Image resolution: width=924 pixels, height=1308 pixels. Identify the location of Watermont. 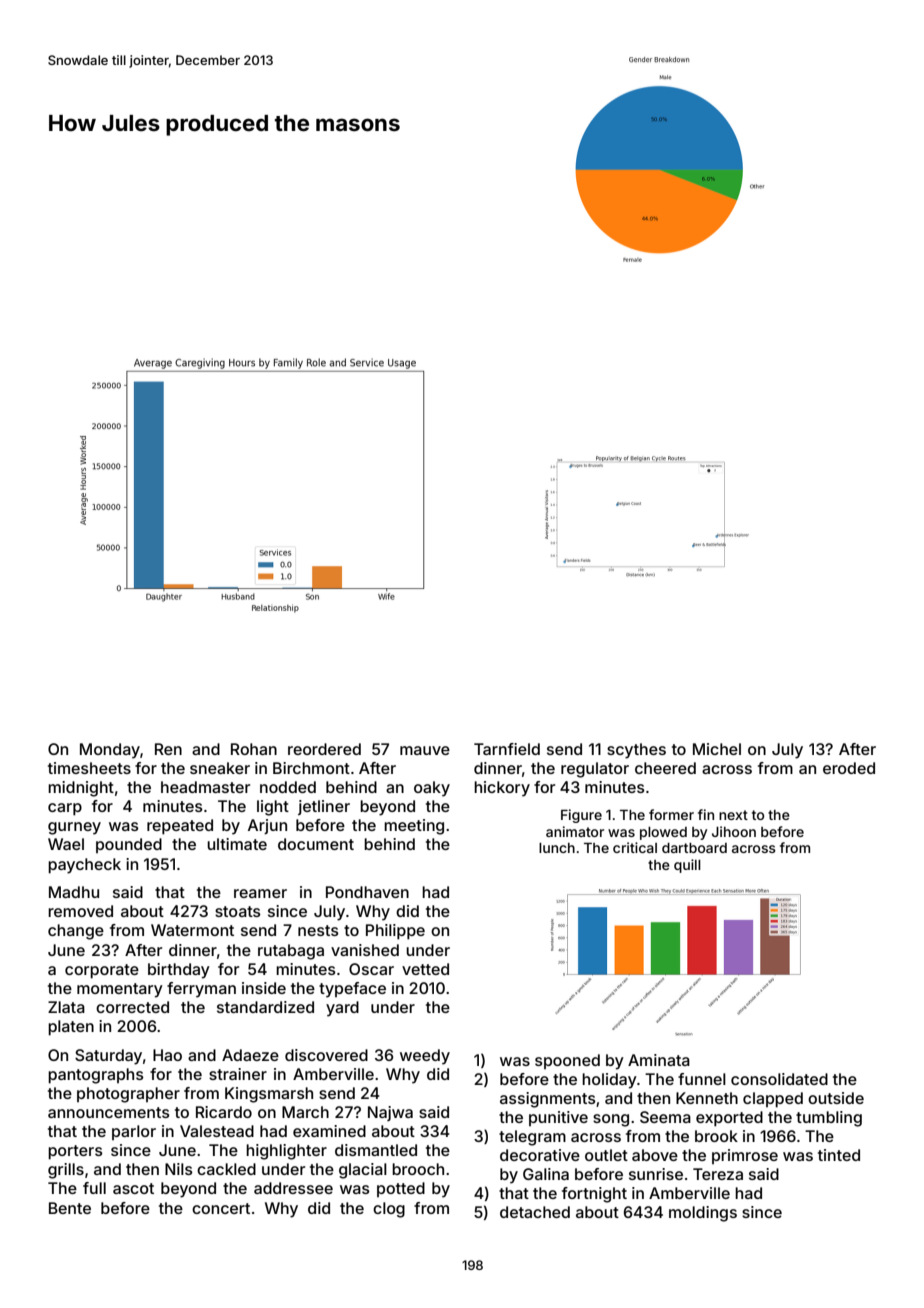
(192, 930).
